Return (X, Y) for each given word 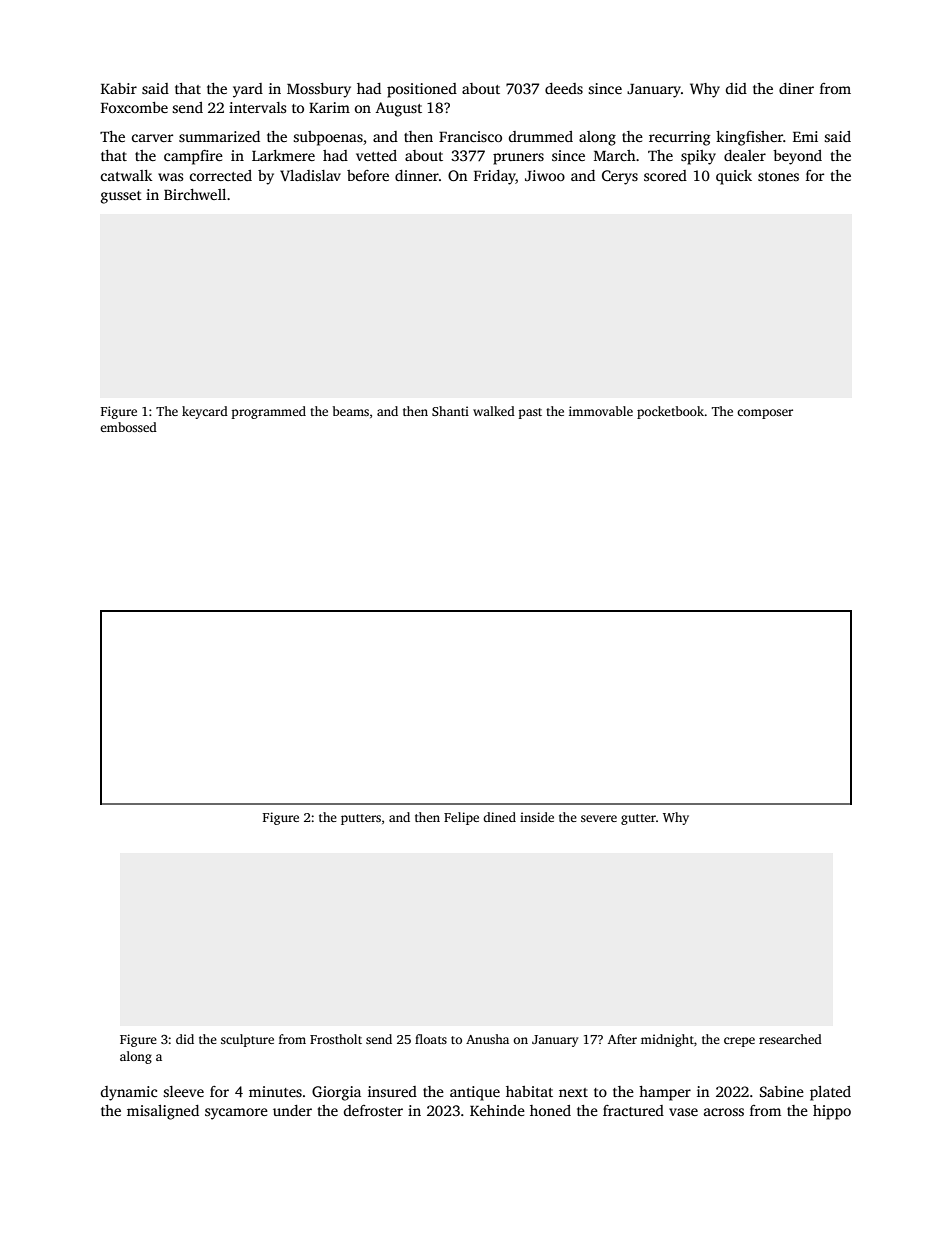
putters (361, 819)
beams (351, 411)
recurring (679, 138)
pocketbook (671, 412)
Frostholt (336, 1039)
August (399, 109)
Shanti (450, 411)
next (573, 1092)
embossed (128, 427)
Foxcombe (134, 107)
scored (665, 175)
